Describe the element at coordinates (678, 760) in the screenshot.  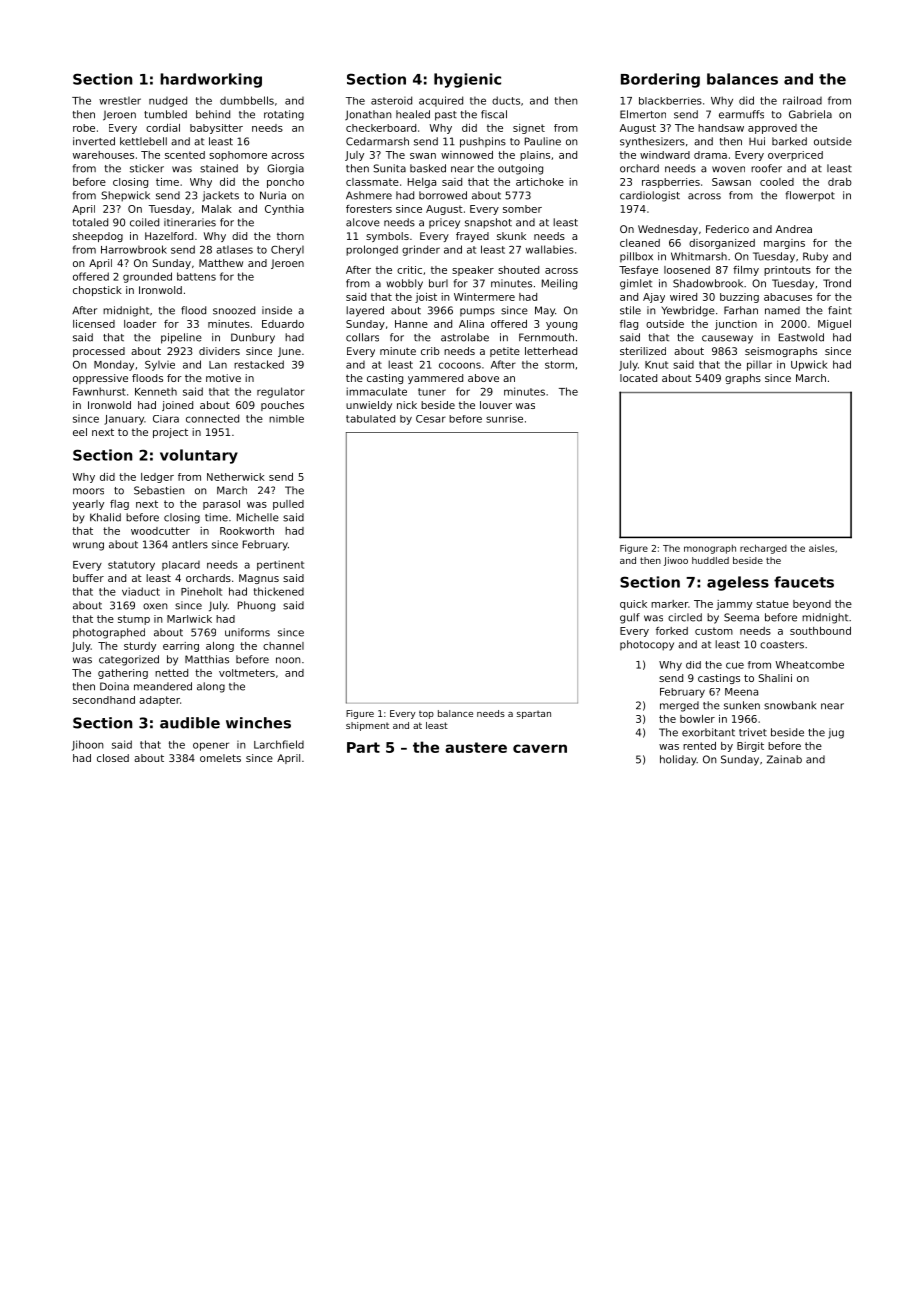
I see `holiday` at that location.
